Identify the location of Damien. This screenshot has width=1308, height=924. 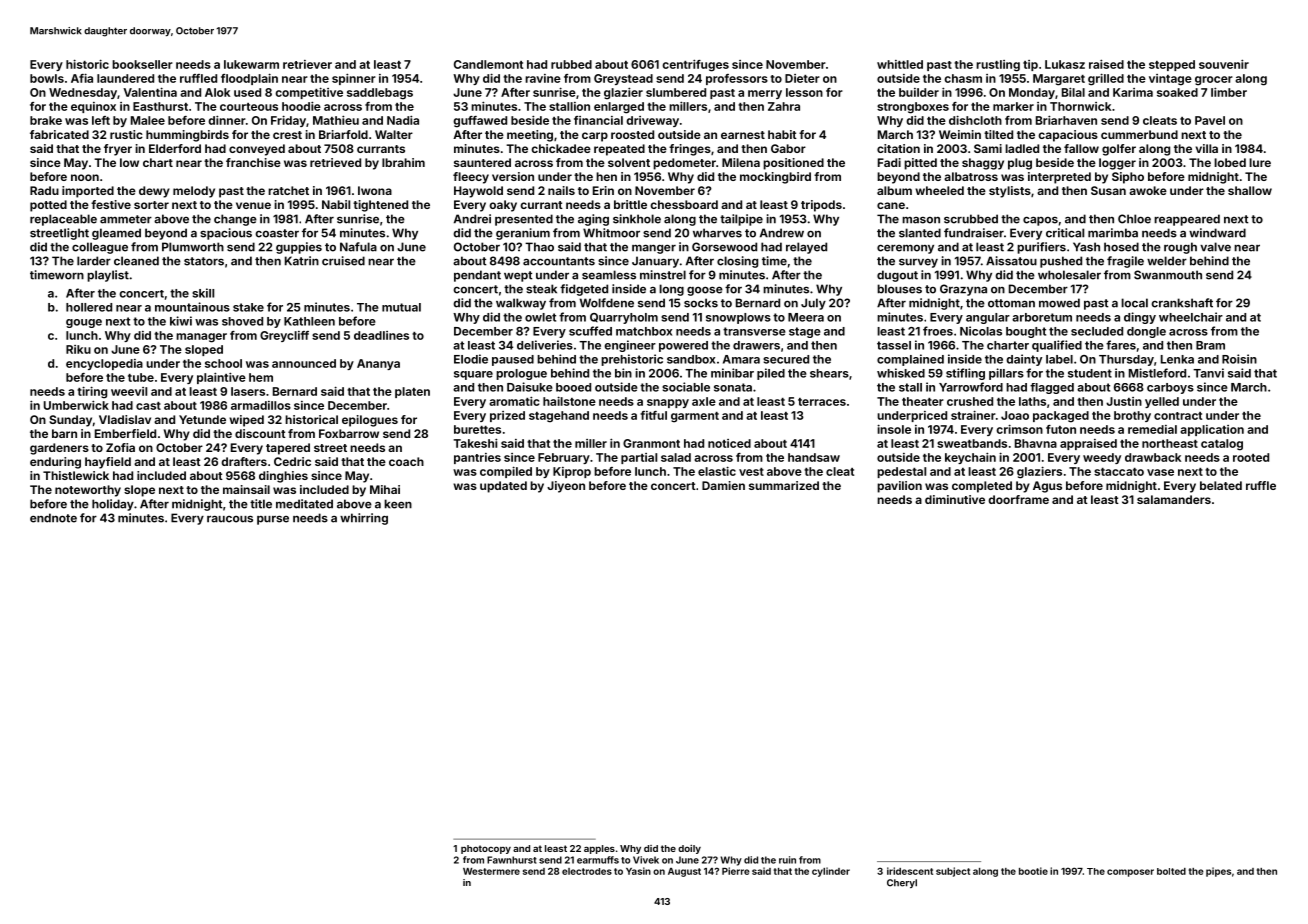
(723, 485).
